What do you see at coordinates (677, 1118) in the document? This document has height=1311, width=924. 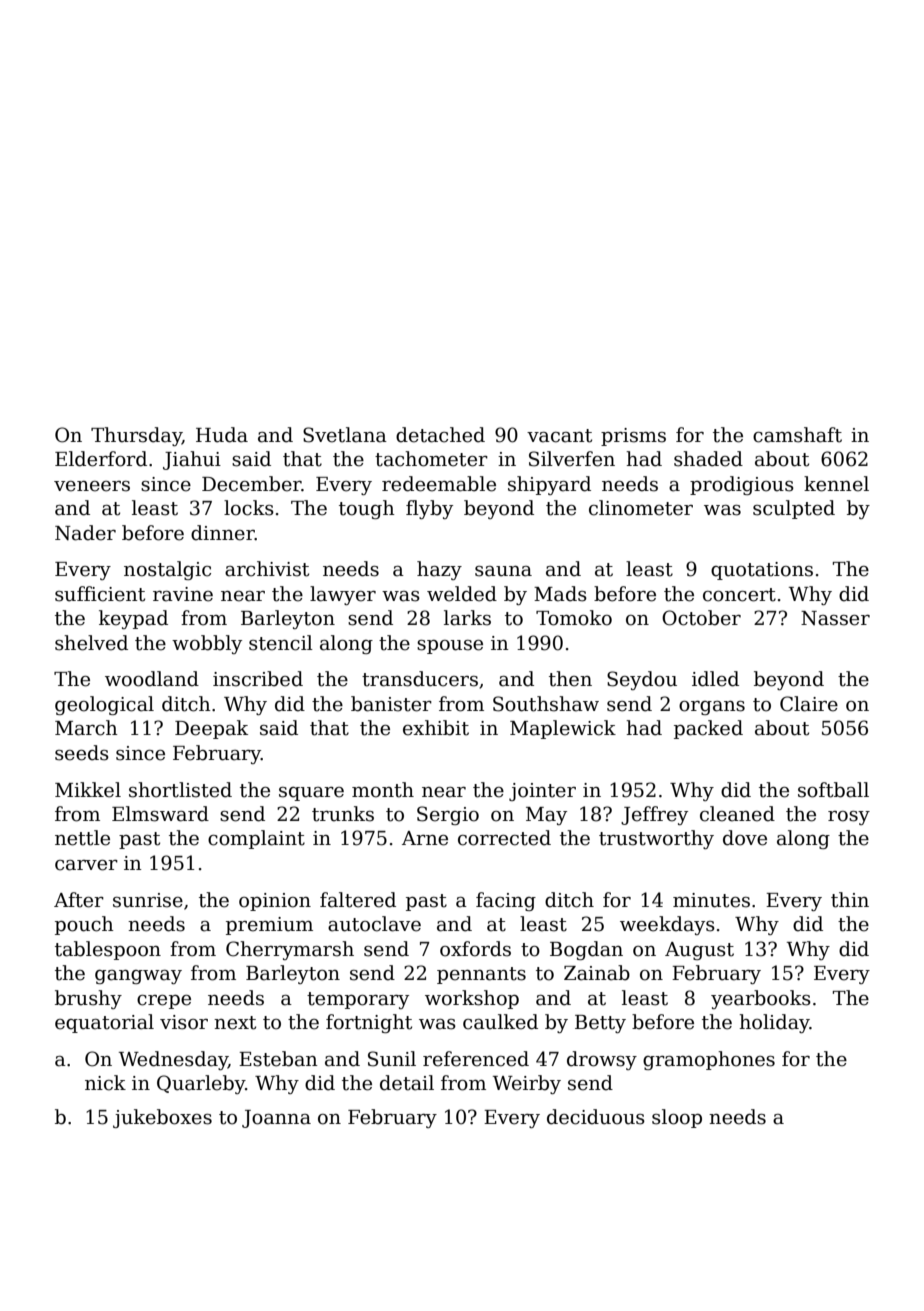 I see `sloop` at bounding box center [677, 1118].
